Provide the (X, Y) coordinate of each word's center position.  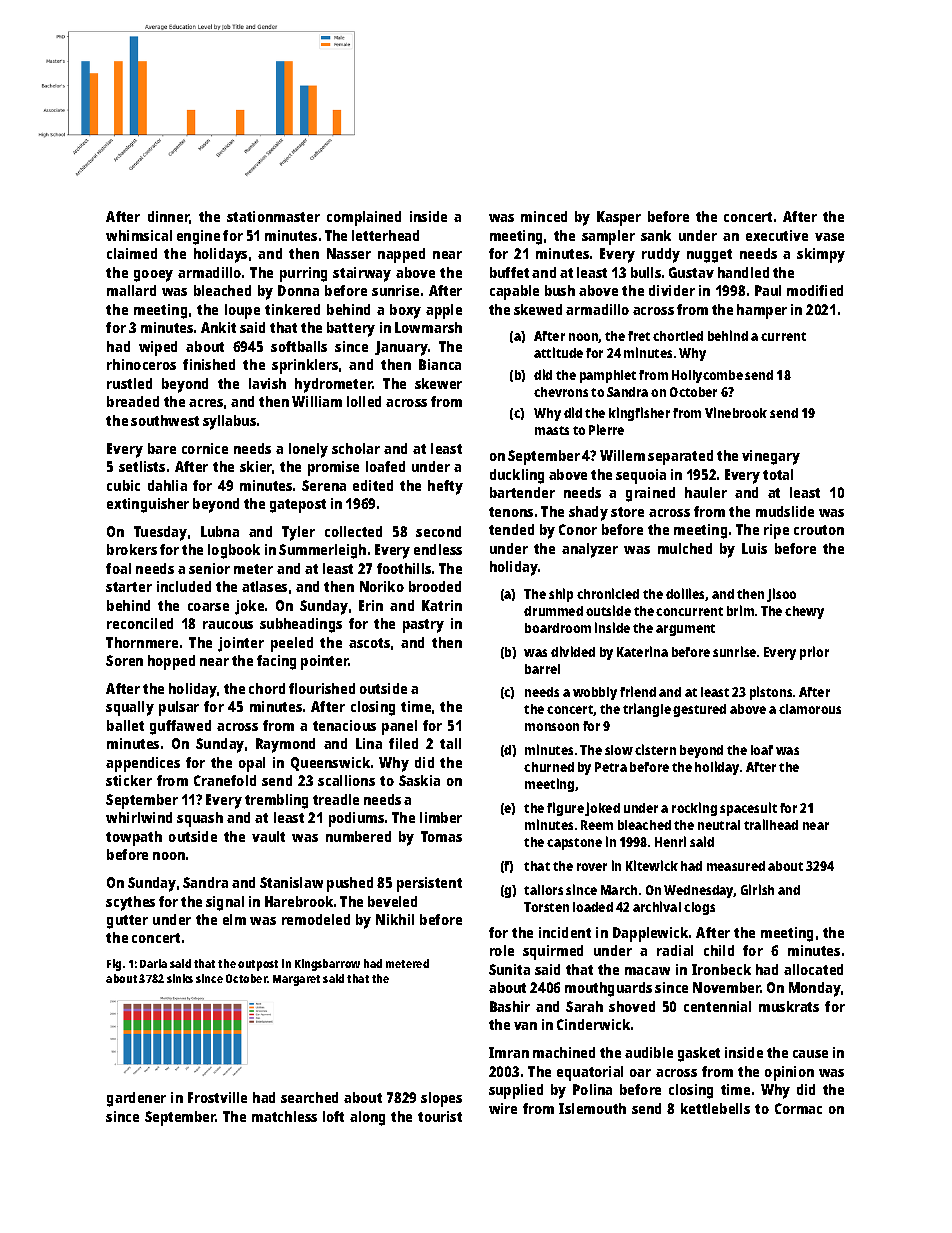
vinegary (771, 457)
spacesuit (748, 809)
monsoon (552, 727)
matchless (284, 1116)
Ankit (218, 327)
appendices (143, 764)
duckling (517, 476)
